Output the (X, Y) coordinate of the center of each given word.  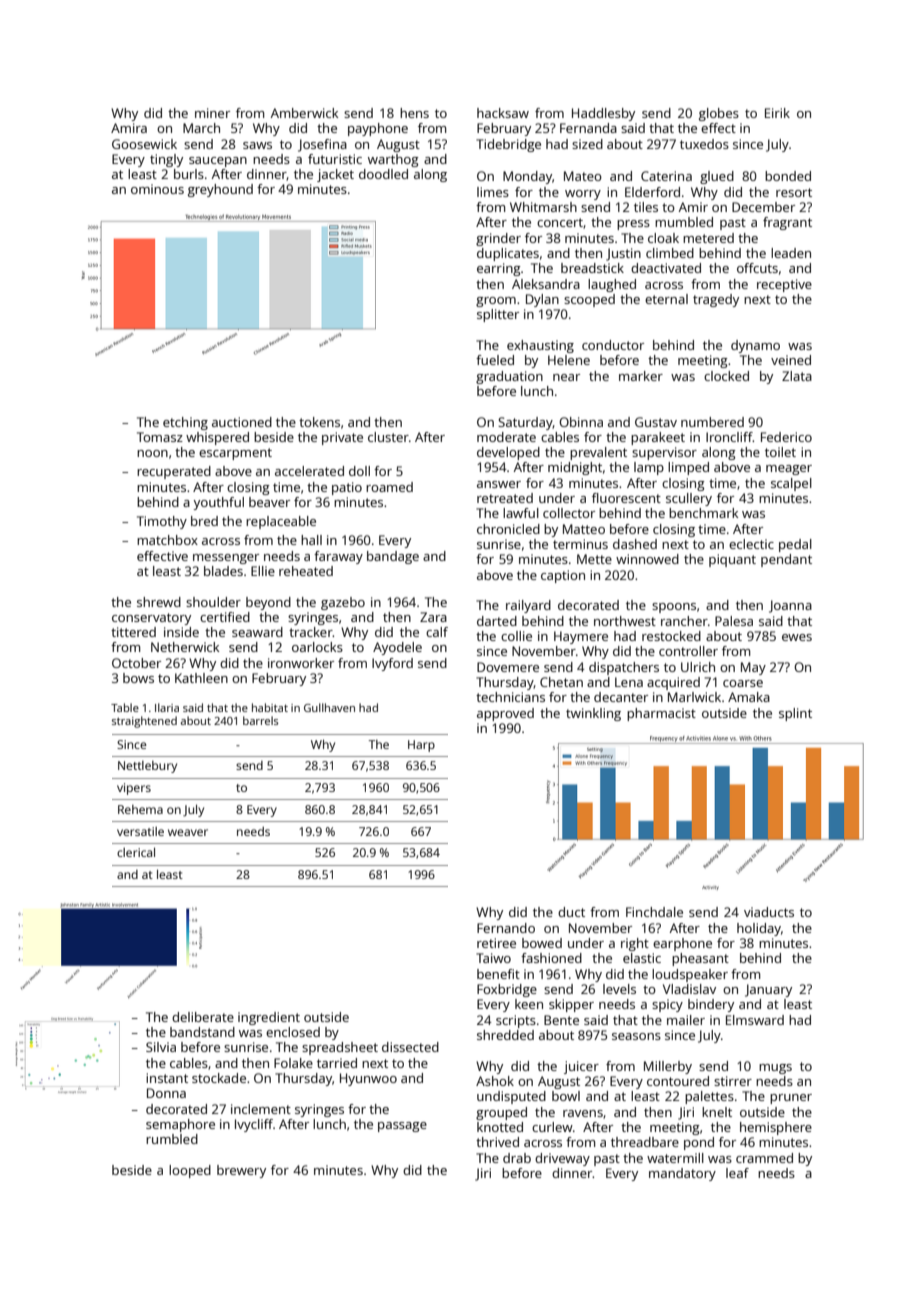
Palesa (734, 621)
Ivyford (392, 664)
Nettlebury (147, 767)
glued (717, 177)
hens (414, 113)
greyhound (220, 190)
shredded (505, 1035)
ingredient (269, 1018)
